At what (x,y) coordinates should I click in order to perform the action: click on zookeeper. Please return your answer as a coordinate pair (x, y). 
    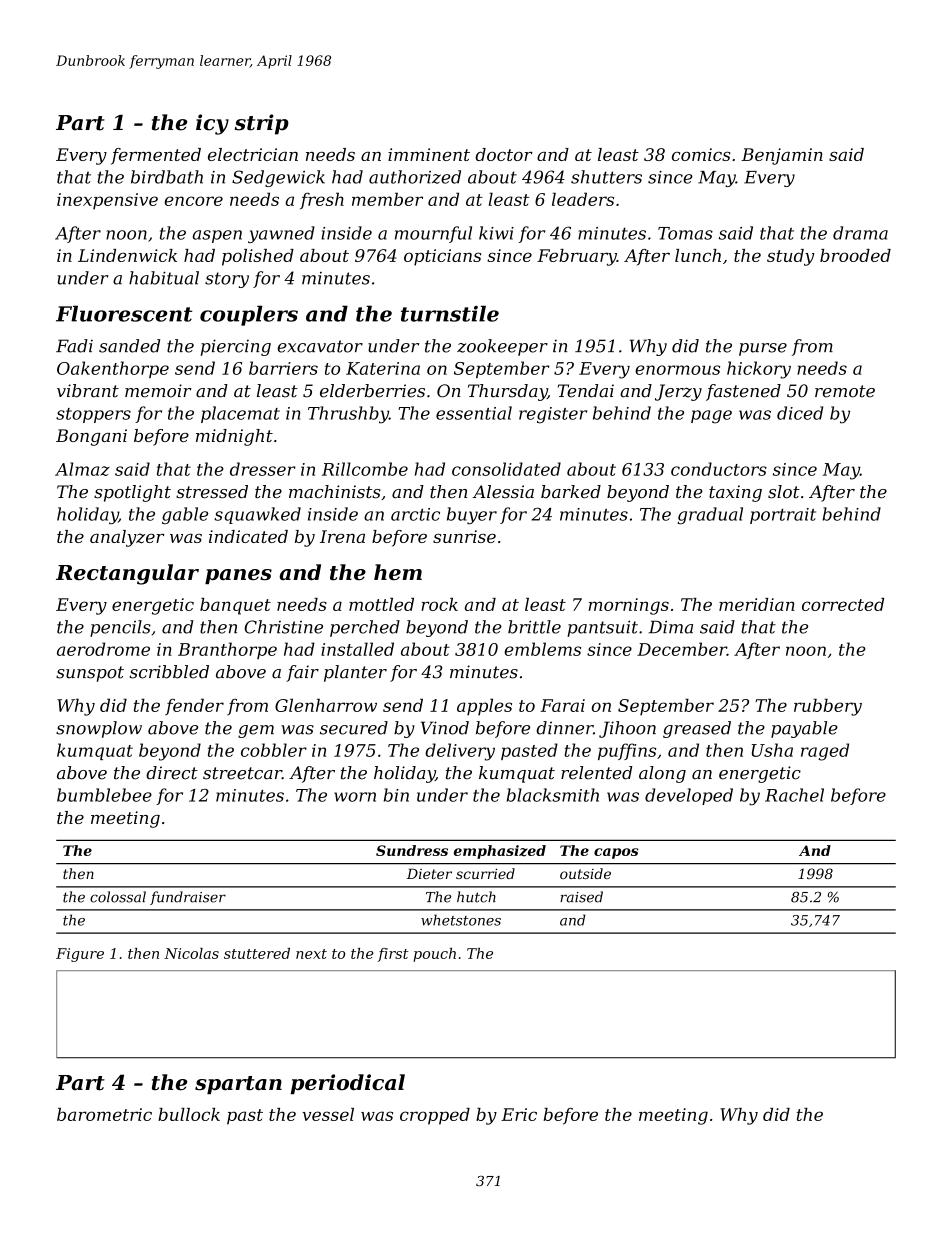
    Looking at the image, I should click on (502, 347).
